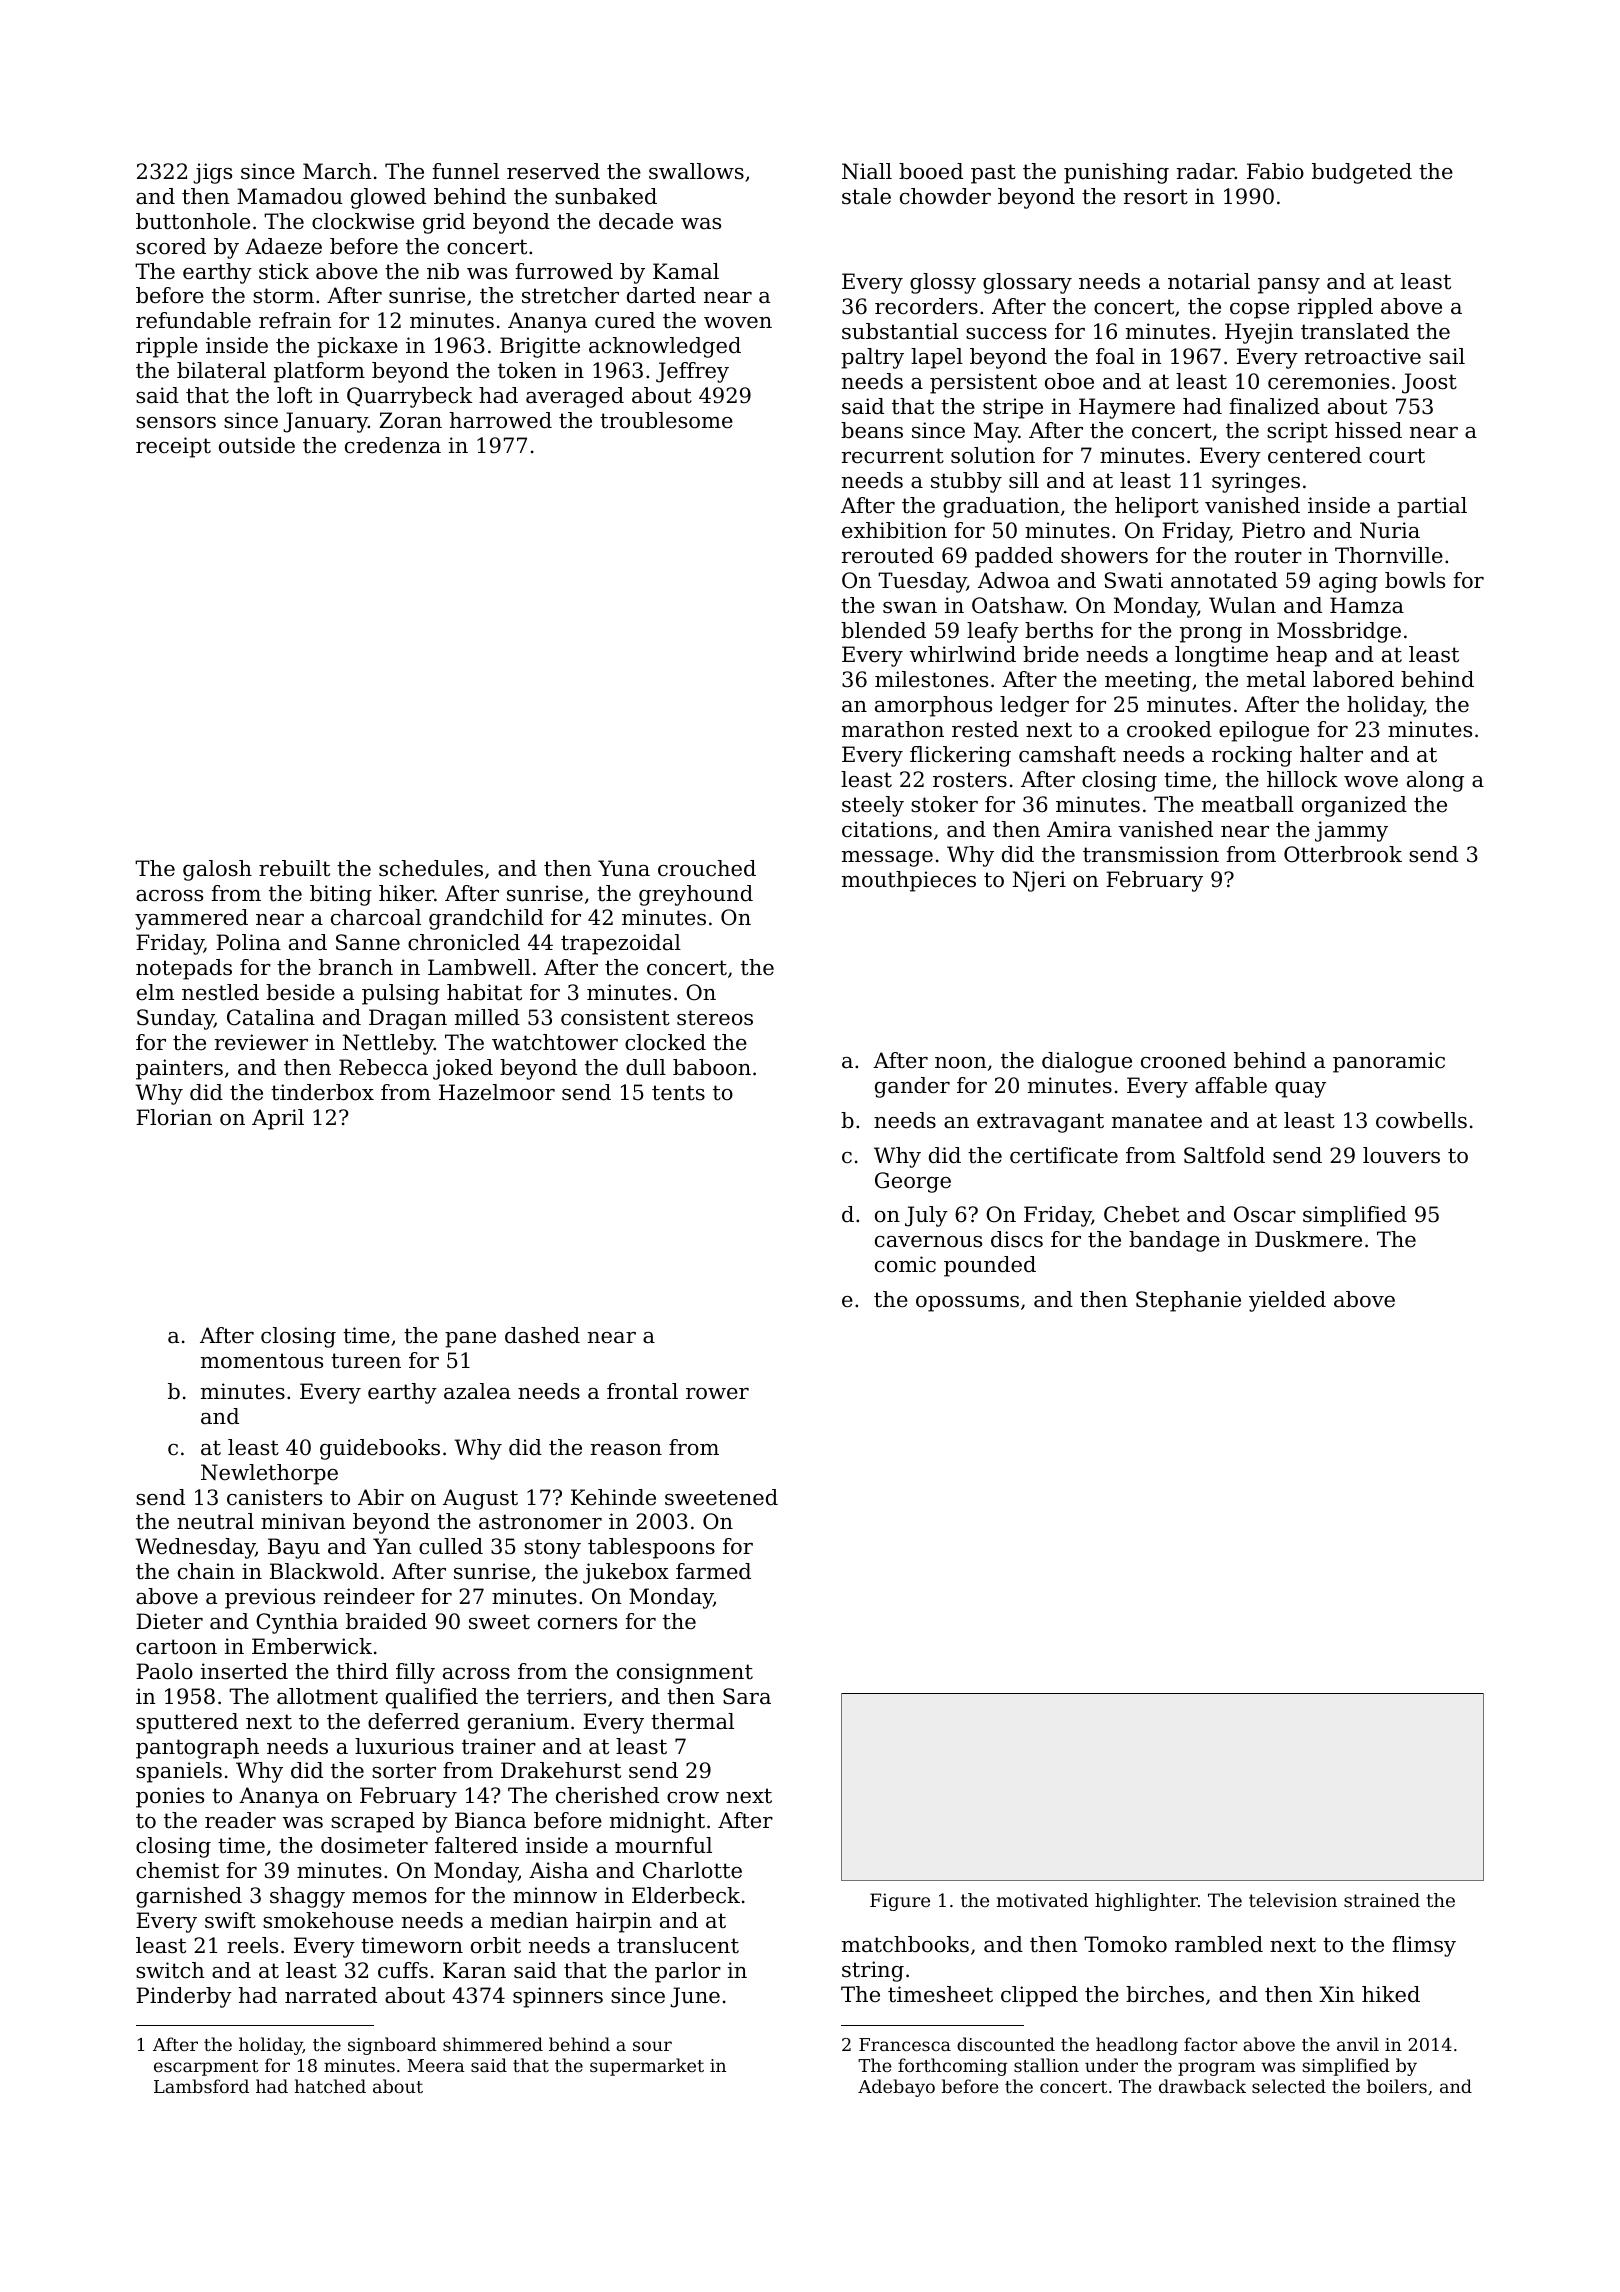  Describe the element at coordinates (1006, 2044) in the page. I see `discounted` at that location.
